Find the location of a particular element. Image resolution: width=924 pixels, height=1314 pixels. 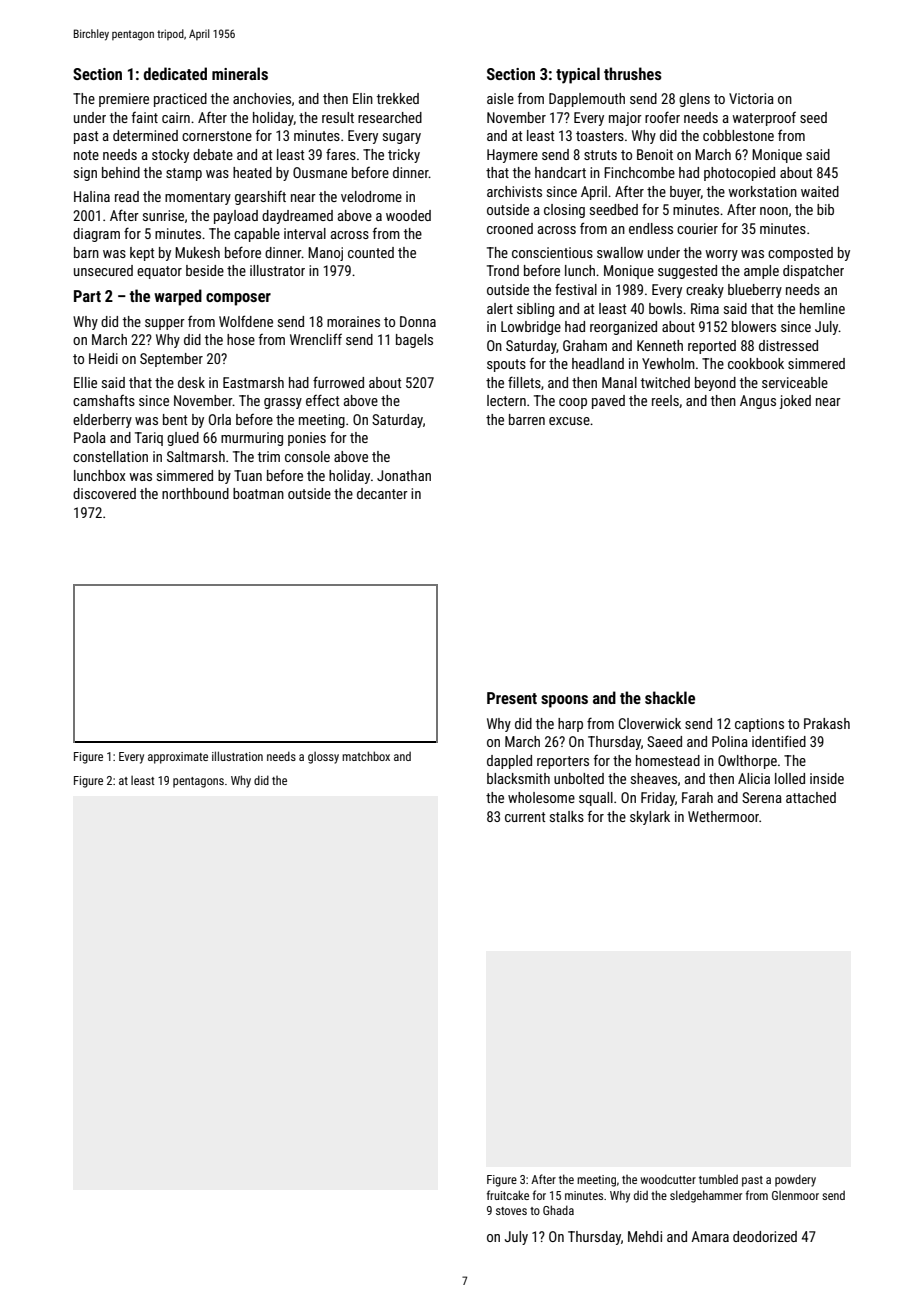

typical is located at coordinates (578, 75).
